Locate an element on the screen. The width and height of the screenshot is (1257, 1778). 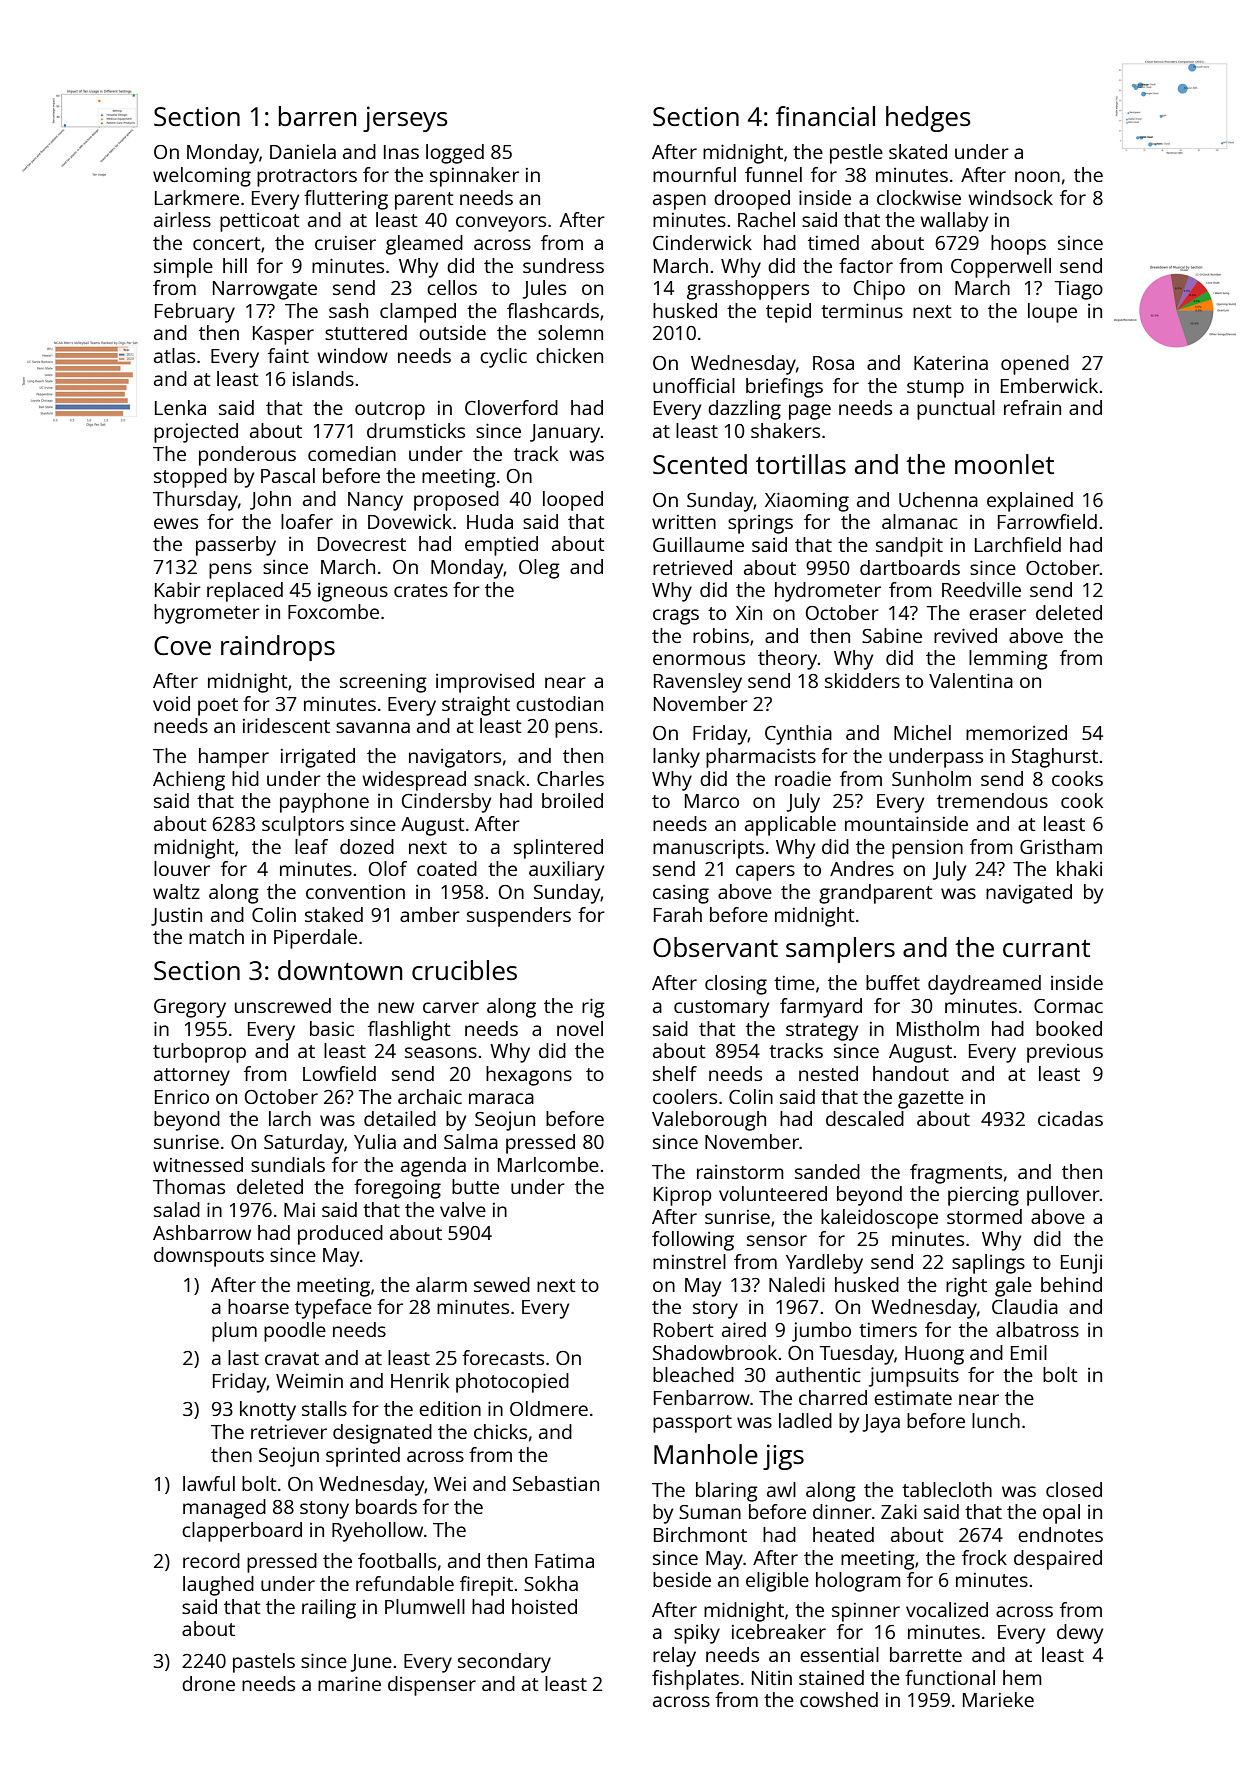
downspouts is located at coordinates (209, 1257).
